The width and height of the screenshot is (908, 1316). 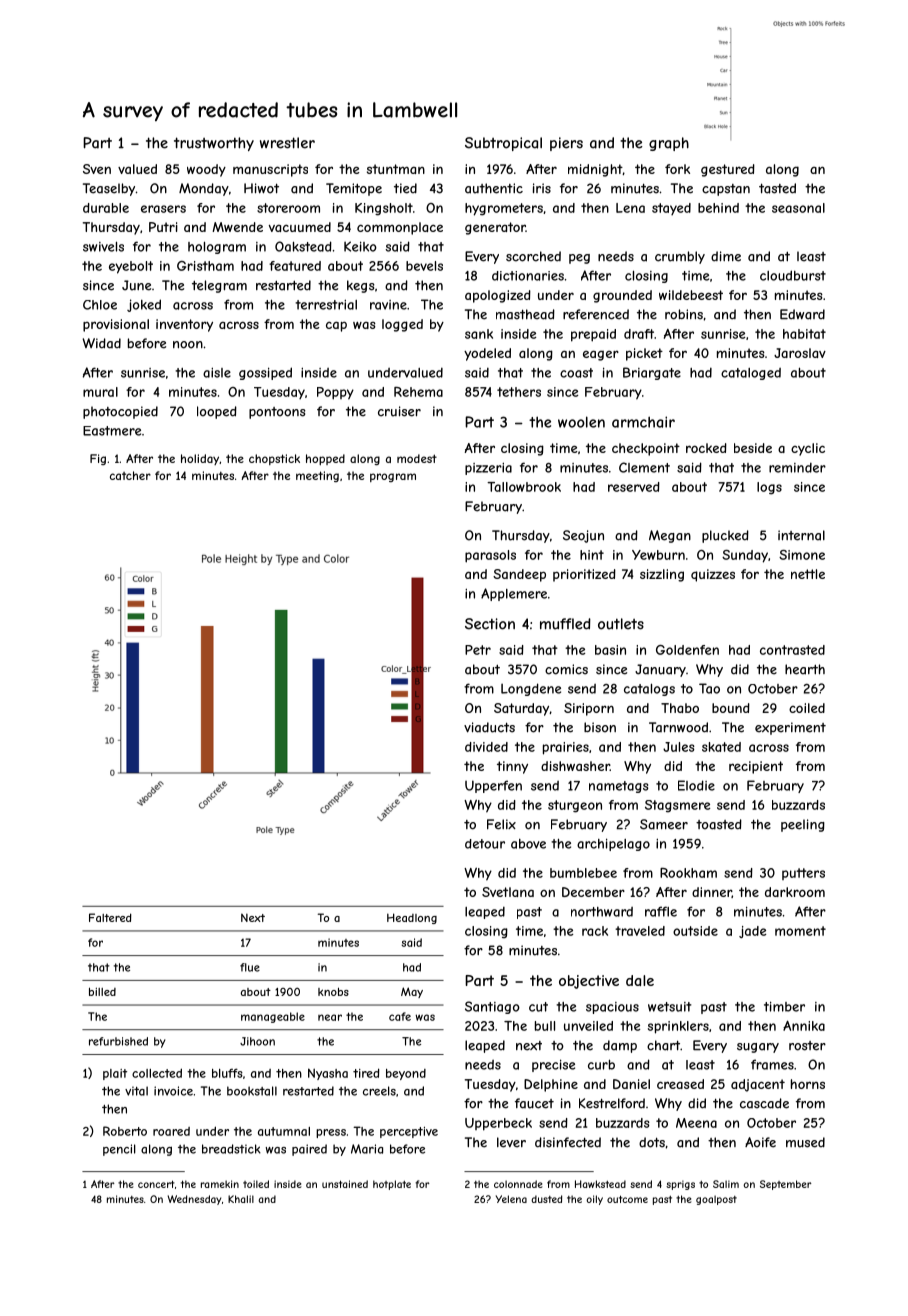 What do you see at coordinates (393, 477) in the screenshot?
I see `program` at bounding box center [393, 477].
